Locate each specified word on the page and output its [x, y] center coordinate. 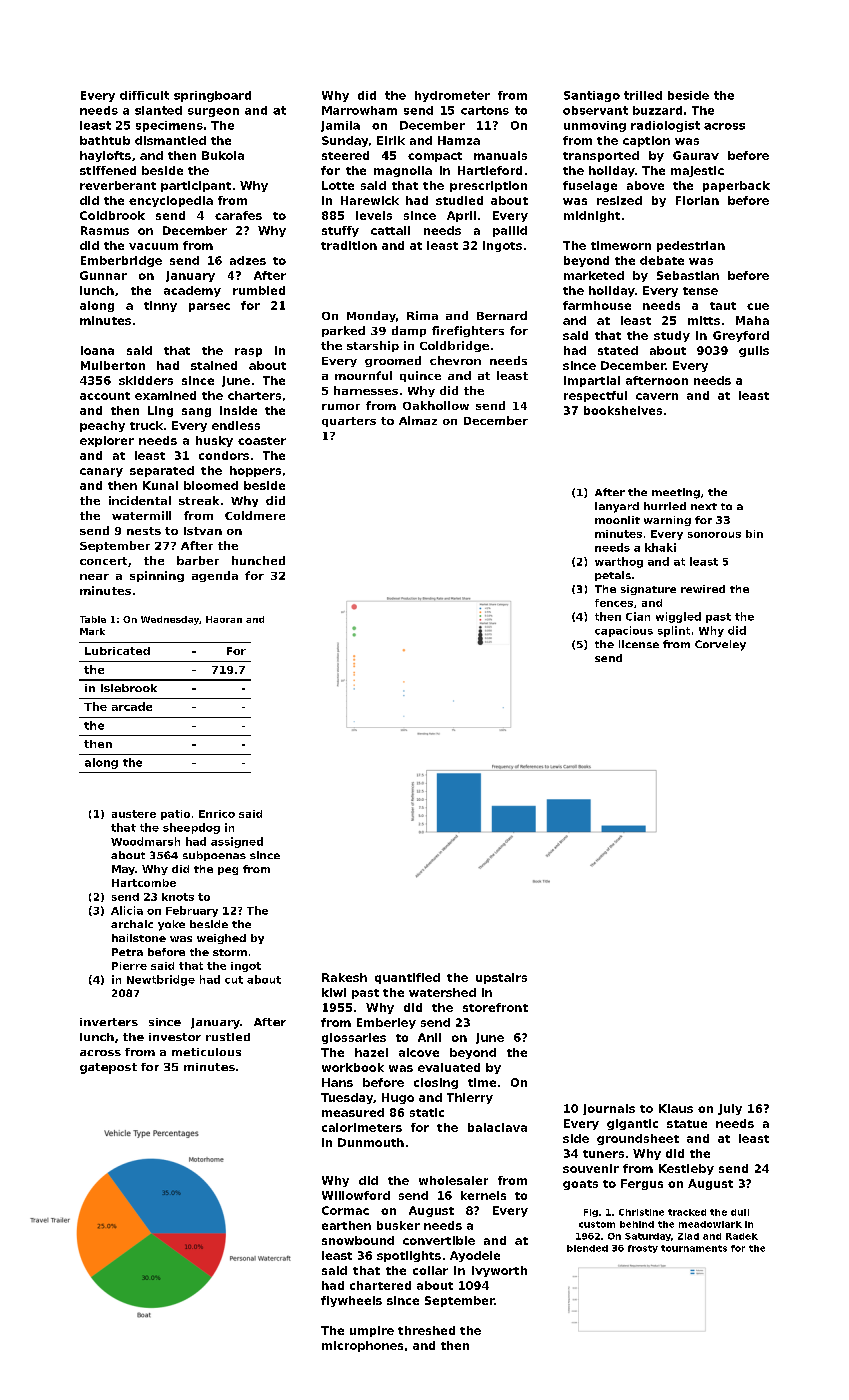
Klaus [676, 1108]
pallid [510, 231]
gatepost [108, 1068]
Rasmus [105, 230]
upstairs [501, 978]
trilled [643, 95]
